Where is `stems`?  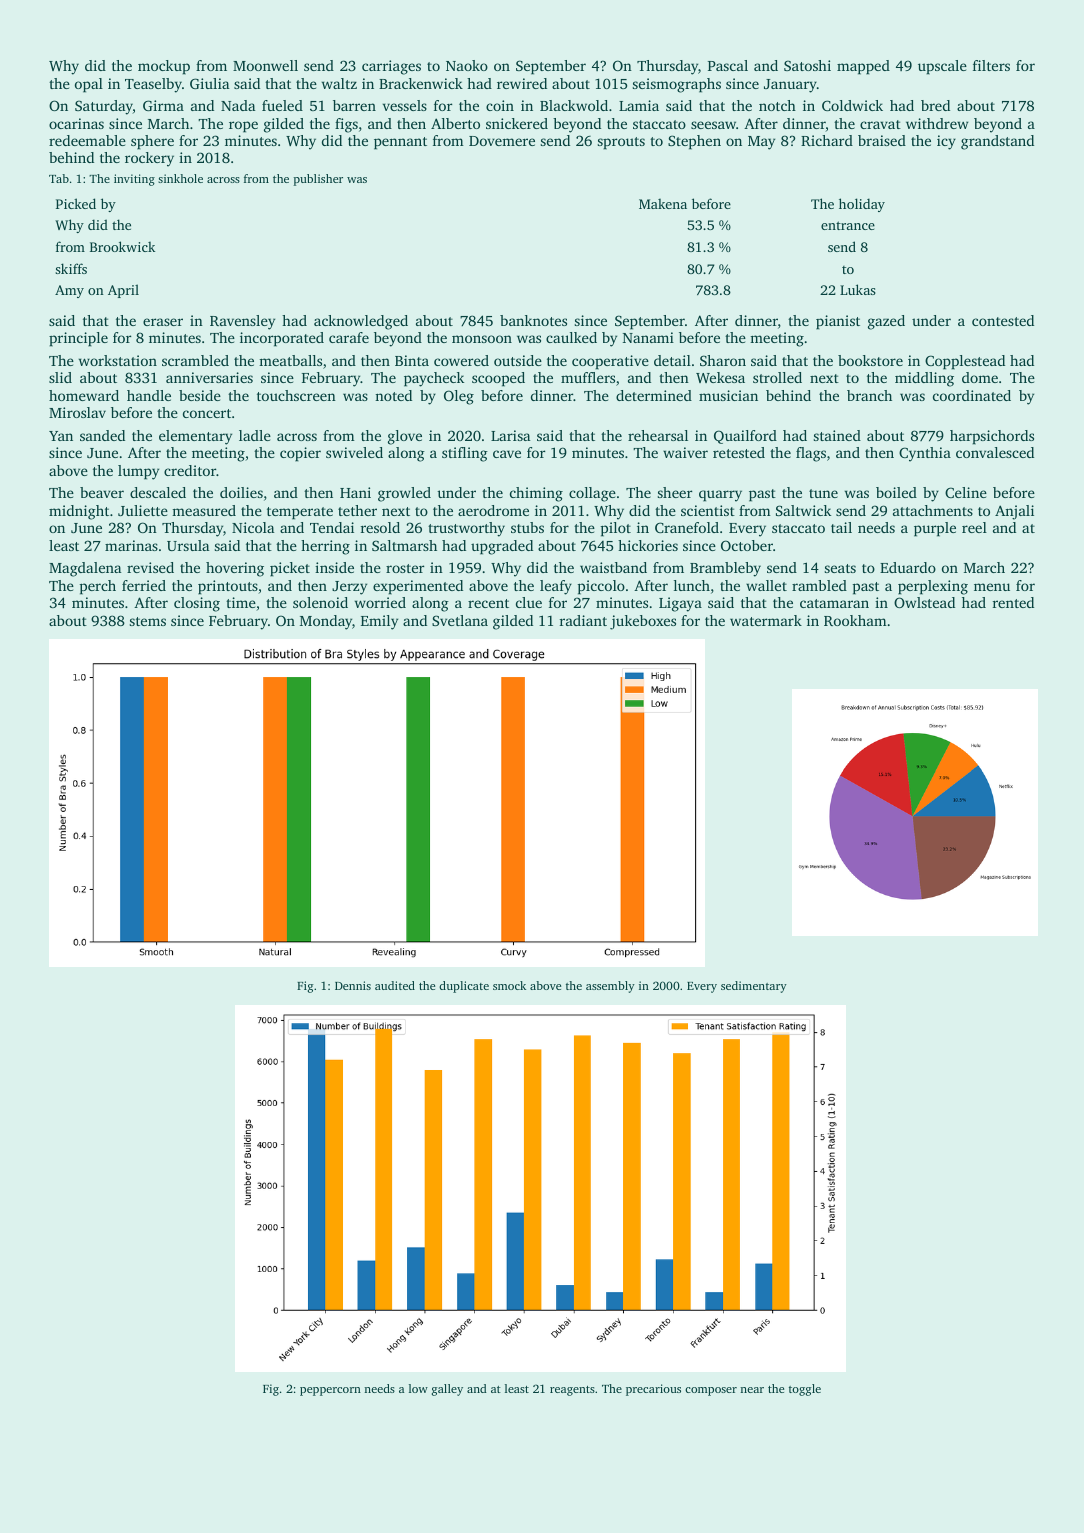
stems is located at coordinates (148, 621).
